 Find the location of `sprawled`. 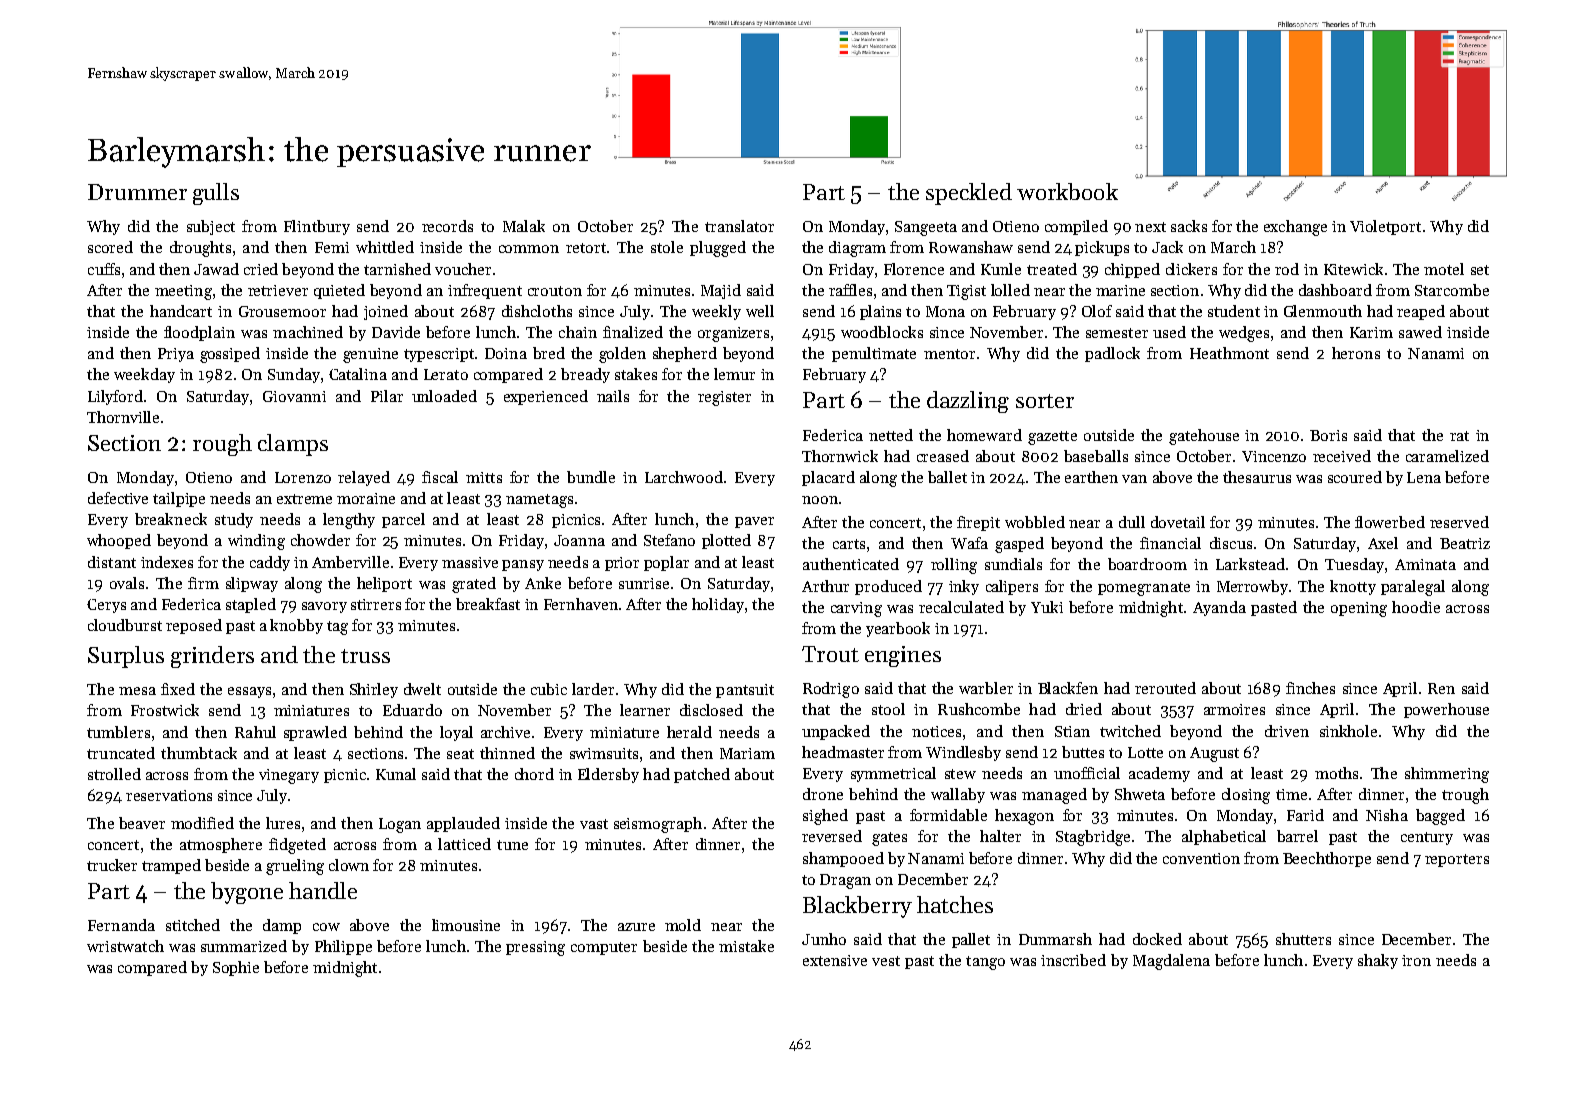

sprawled is located at coordinates (315, 733).
